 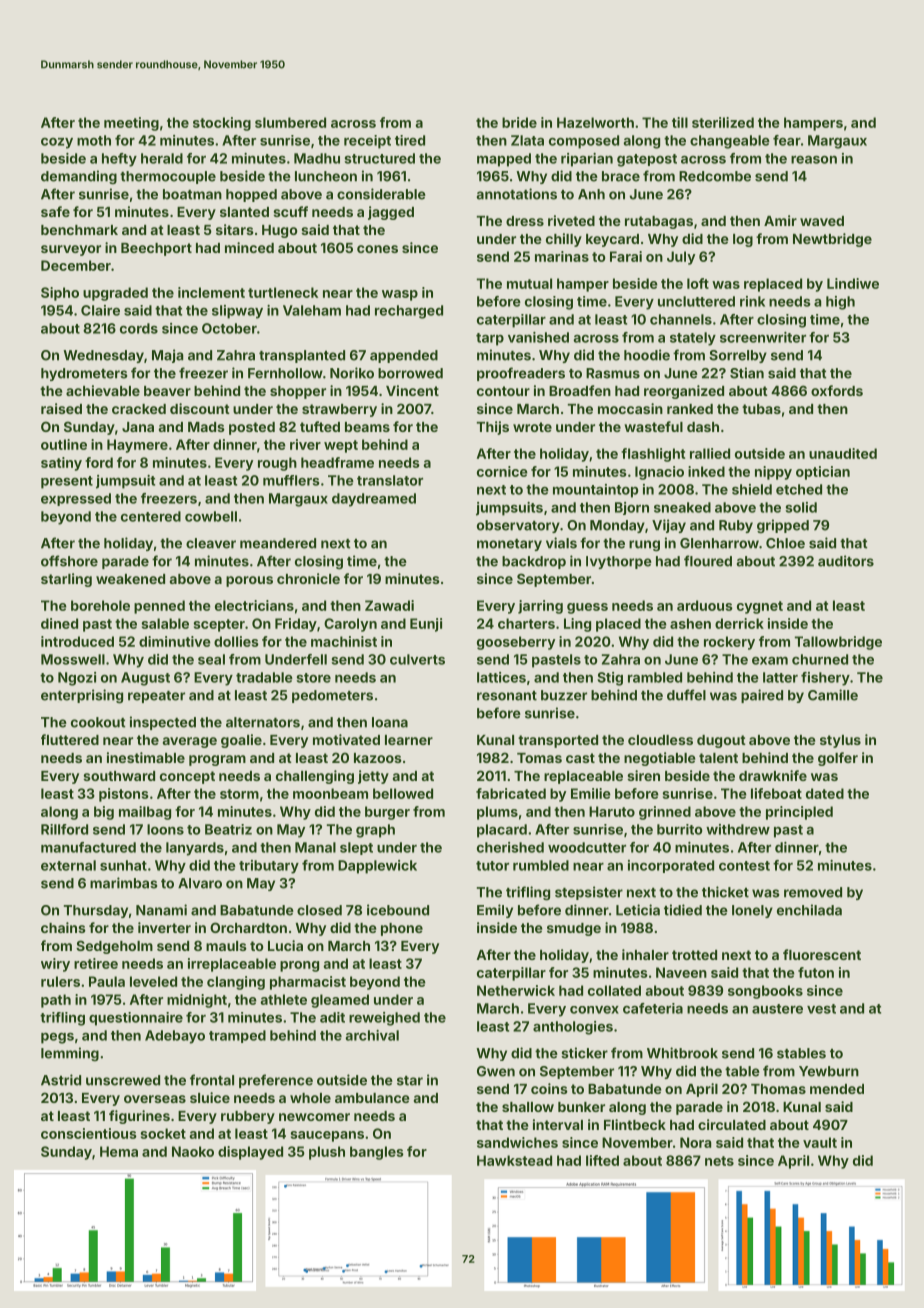 What do you see at coordinates (61, 464) in the document?
I see `satiny` at bounding box center [61, 464].
